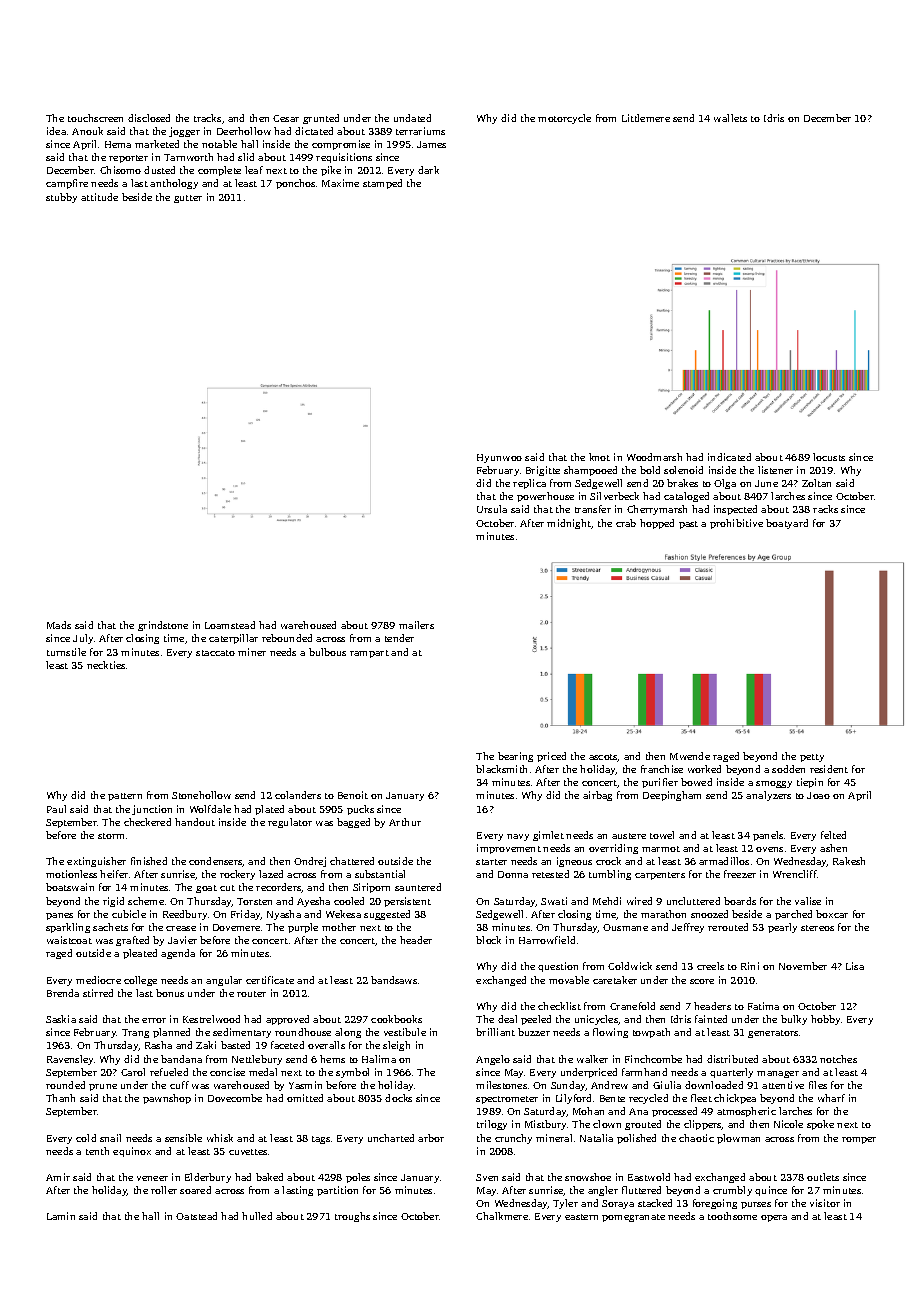 This image has width=924, height=1308. What do you see at coordinates (775, 470) in the image?
I see `listener` at bounding box center [775, 470].
